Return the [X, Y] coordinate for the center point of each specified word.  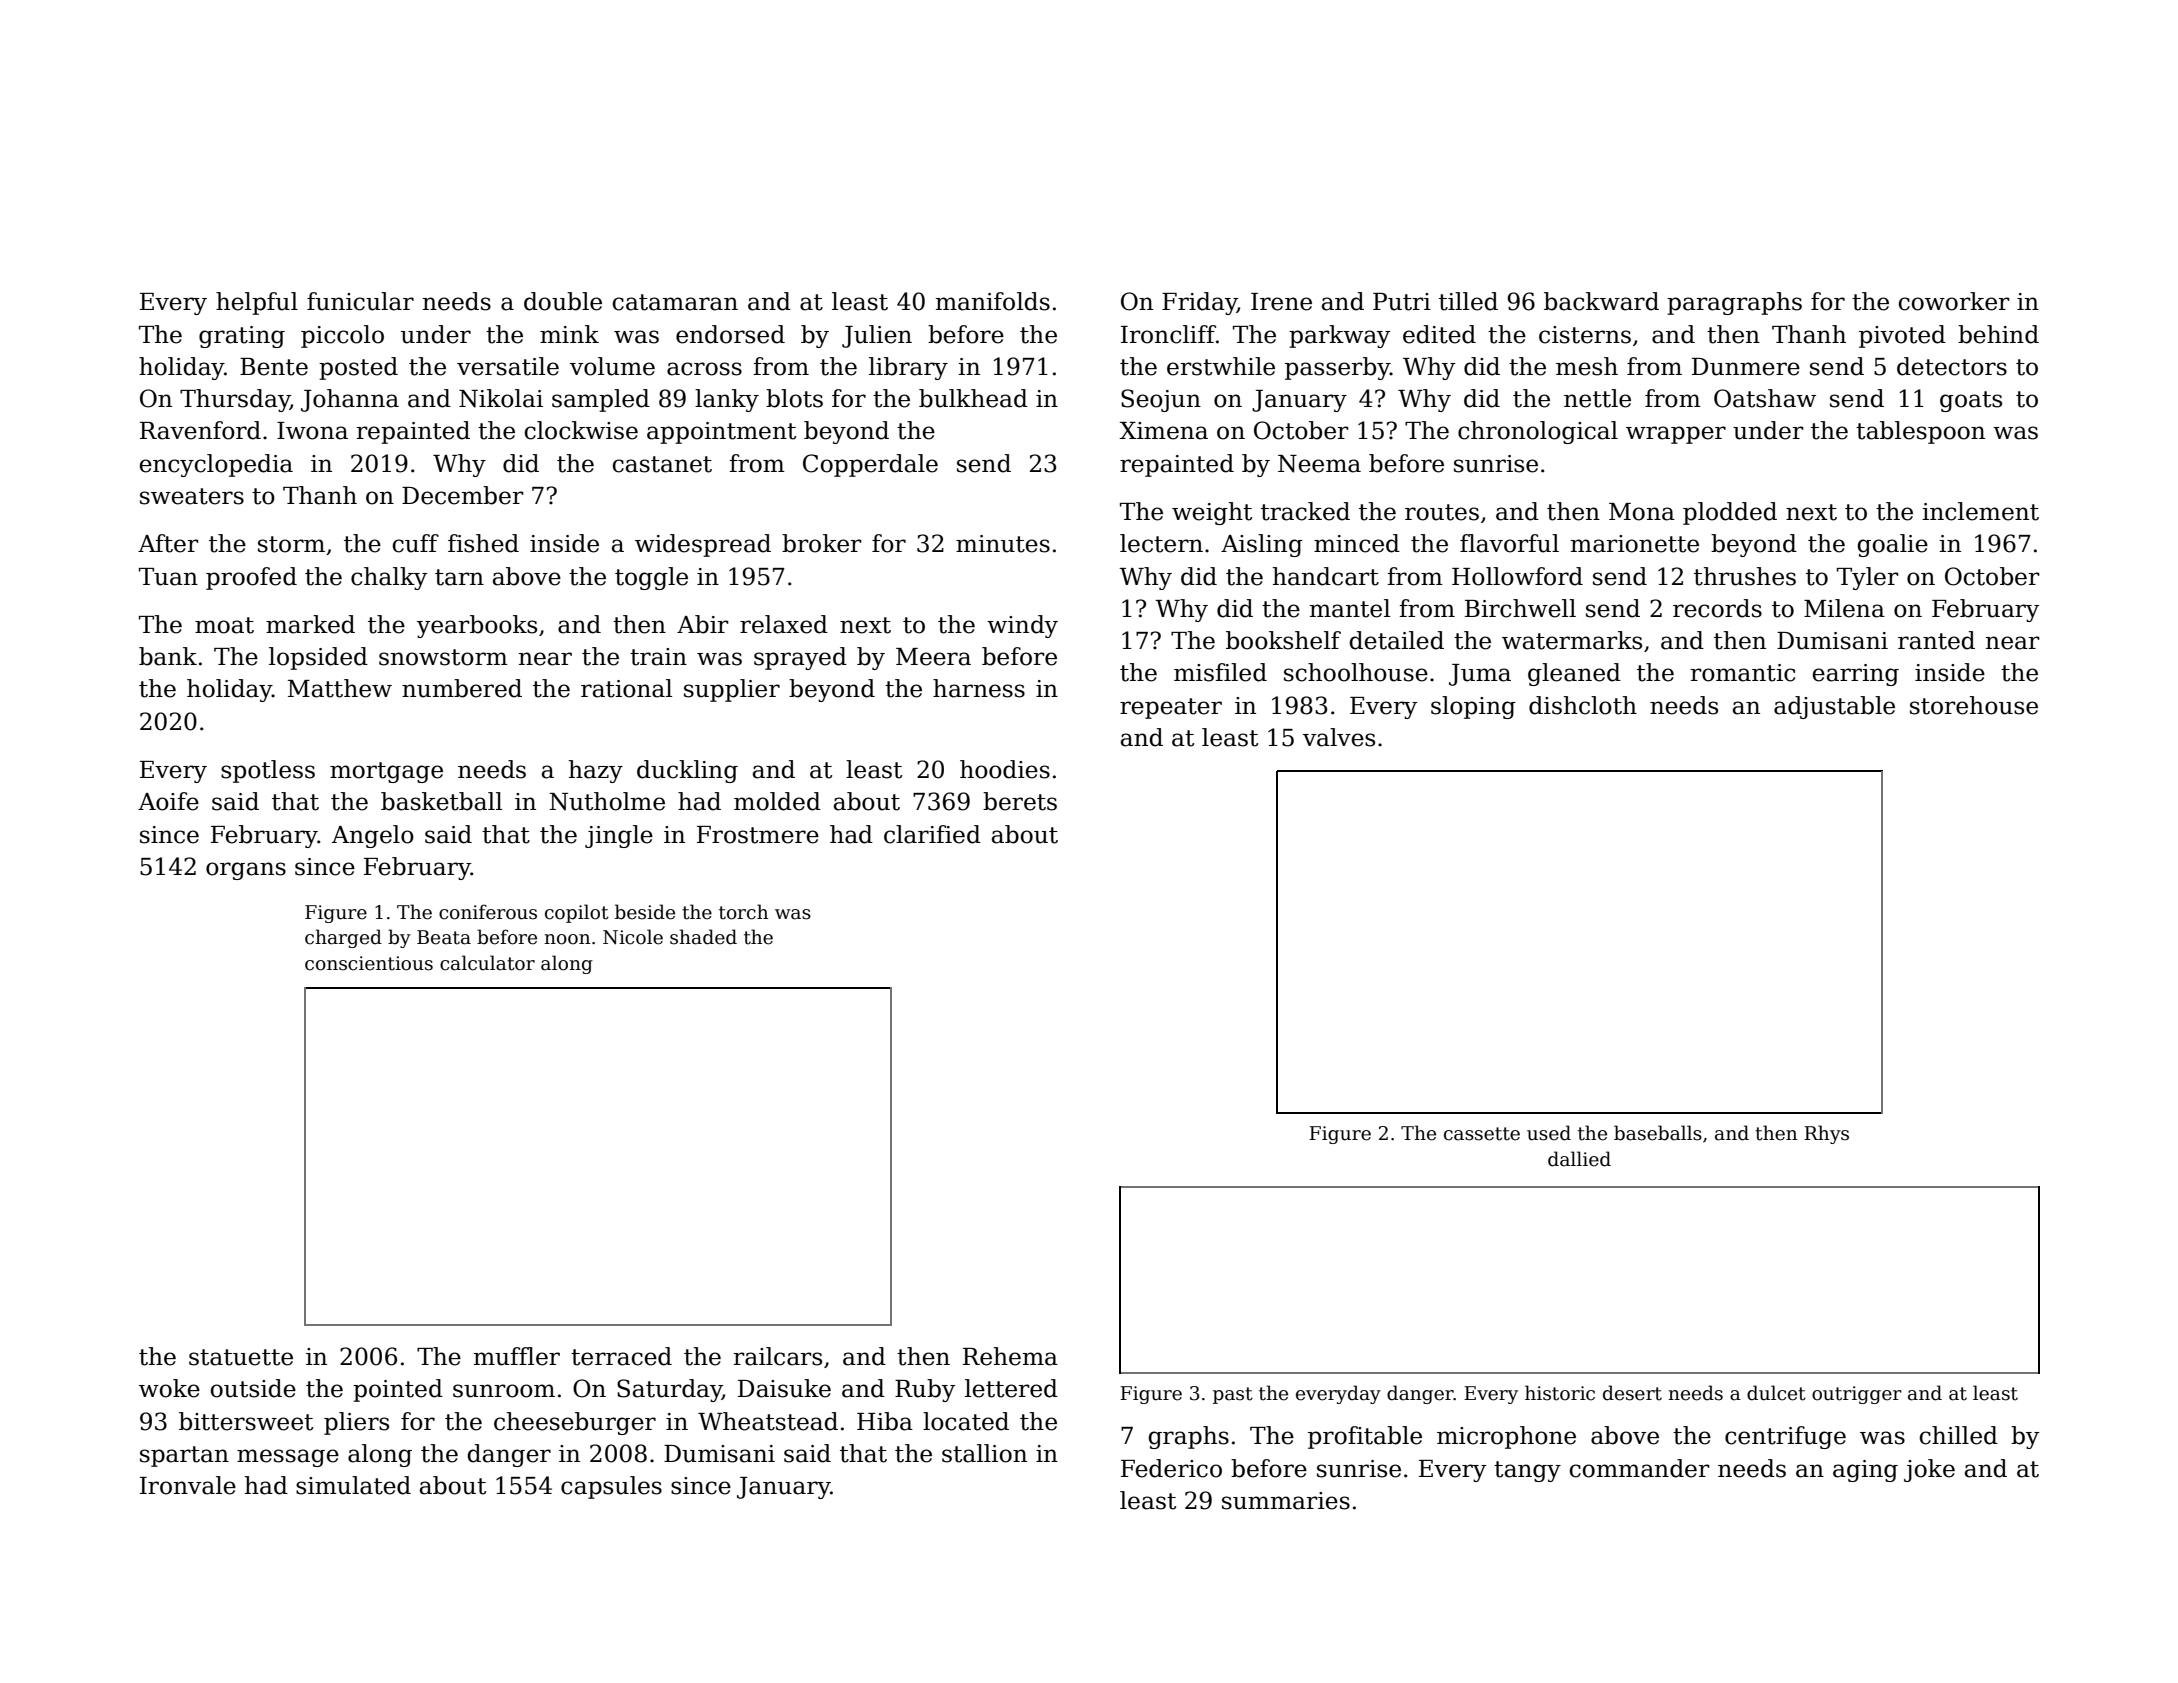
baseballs [1658, 1133]
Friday [1199, 303]
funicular [360, 301]
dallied [1579, 1159]
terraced [621, 1356]
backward [1601, 301]
